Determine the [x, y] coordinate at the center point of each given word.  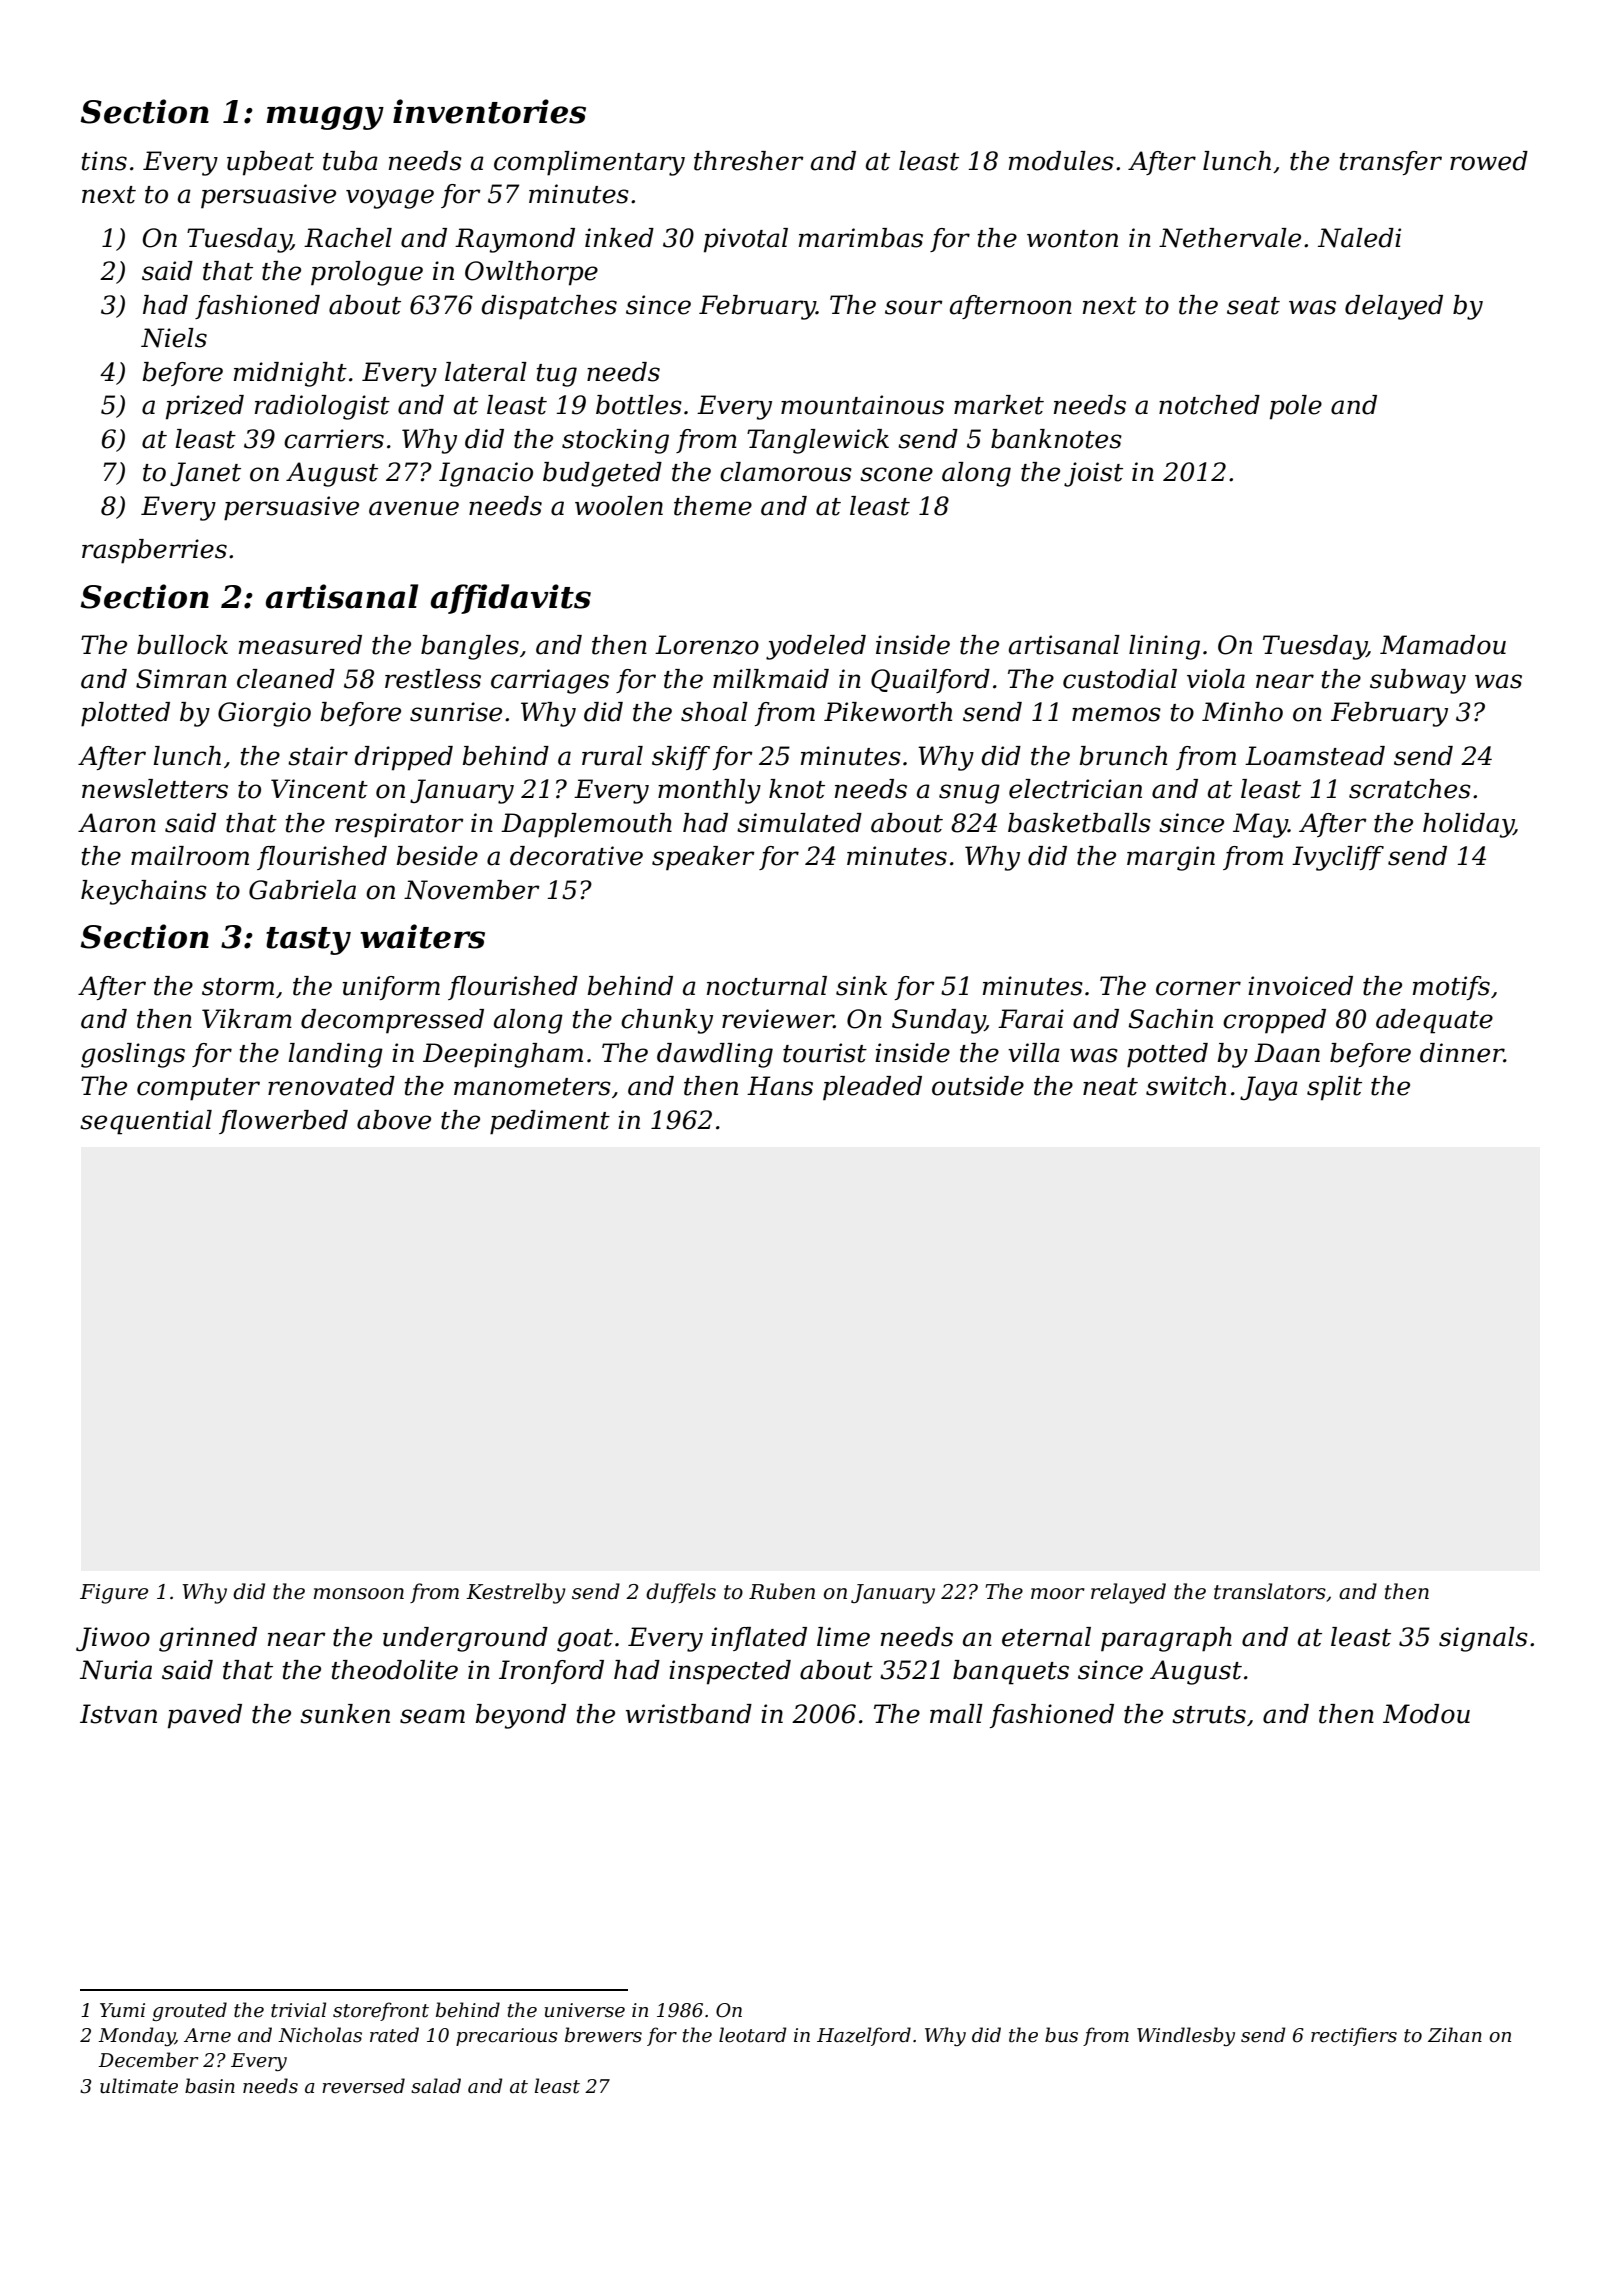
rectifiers [1354, 2036]
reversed [363, 2086]
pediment [550, 1122]
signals [1483, 1639]
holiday [1468, 825]
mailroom [190, 856]
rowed [1489, 161]
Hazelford [864, 2036]
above [394, 1120]
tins [104, 161]
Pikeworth [888, 712]
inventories [489, 111]
